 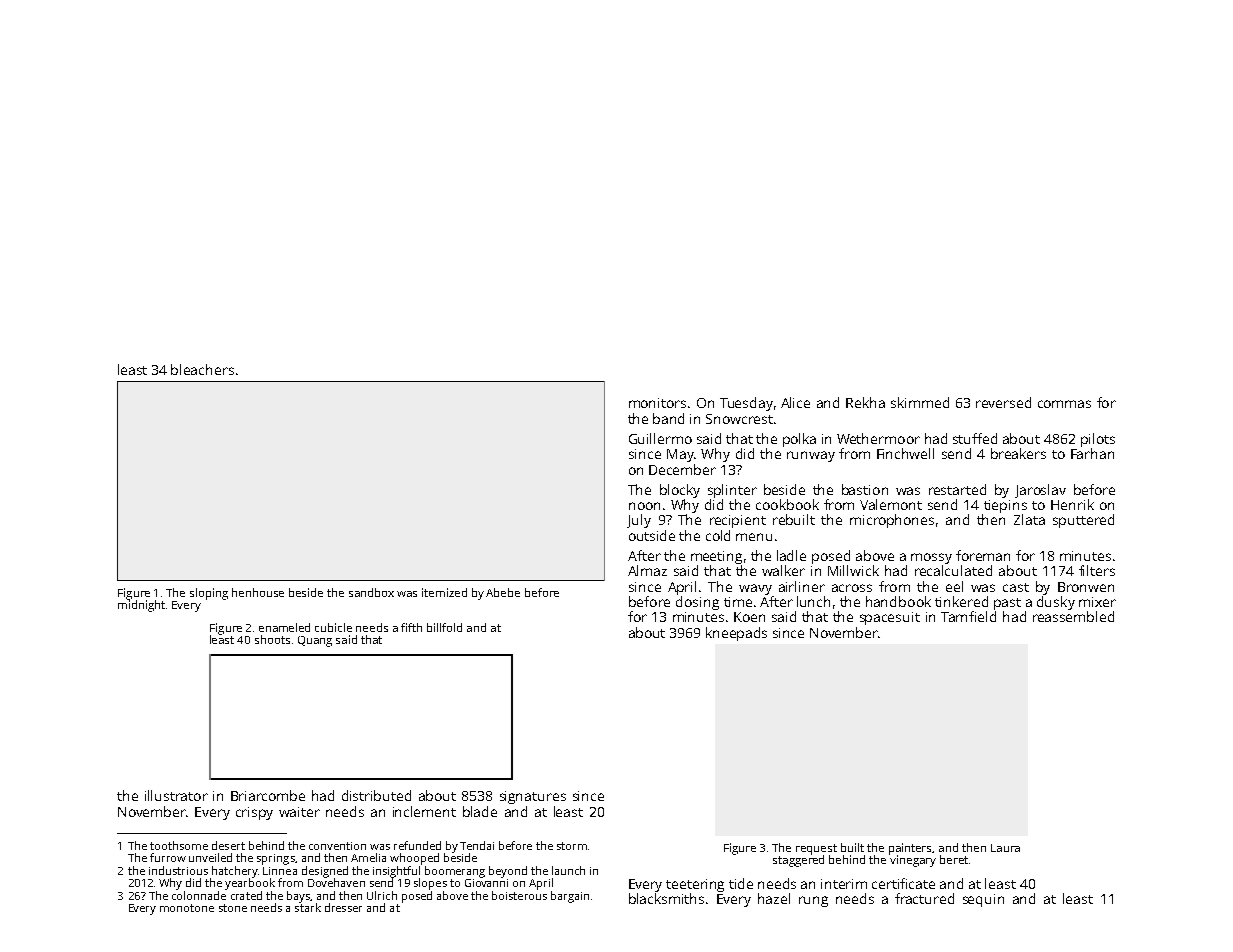 What do you see at coordinates (644, 506) in the screenshot?
I see `noon` at bounding box center [644, 506].
